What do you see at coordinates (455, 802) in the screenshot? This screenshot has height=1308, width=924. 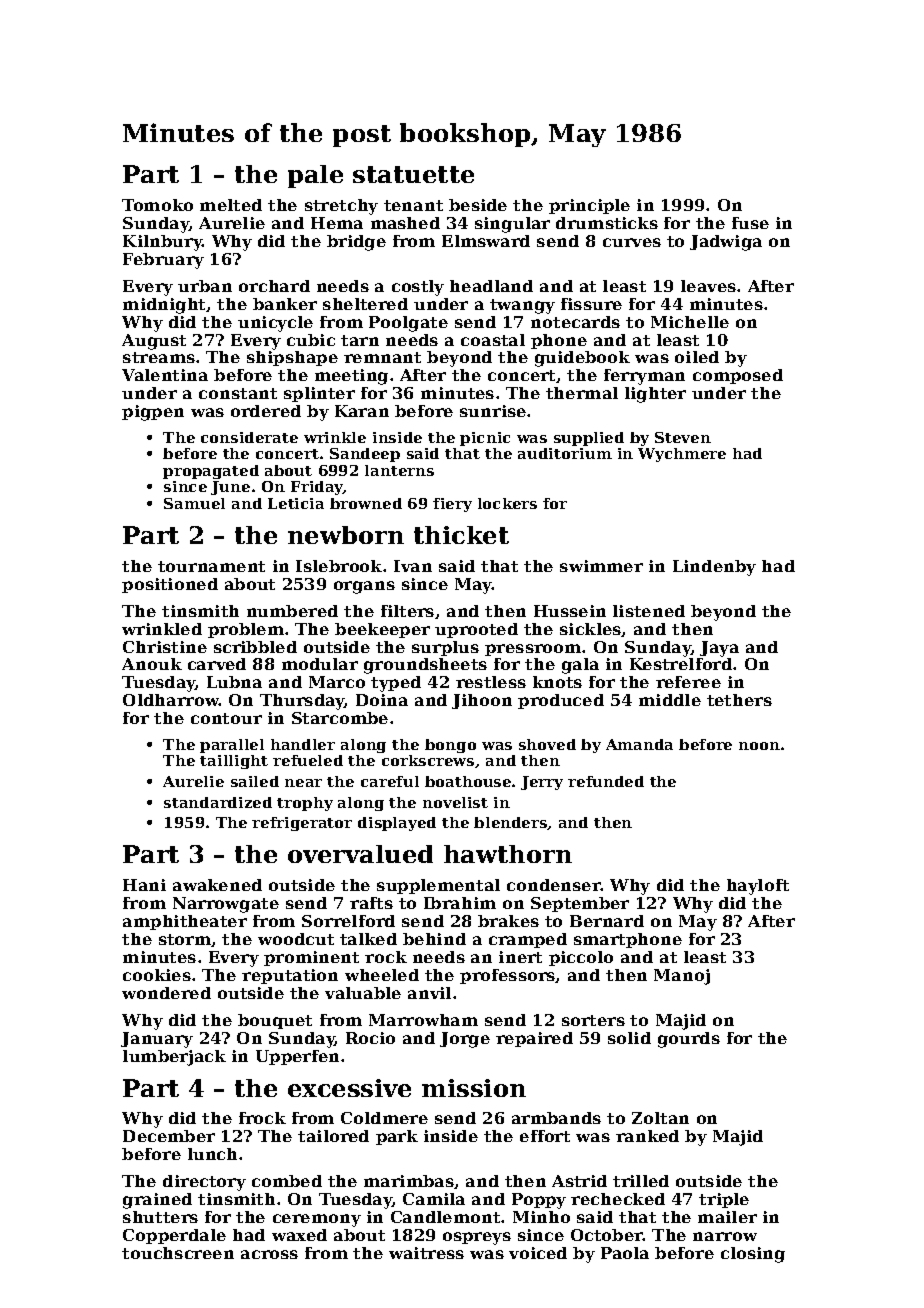 I see `novelist` at bounding box center [455, 802].
